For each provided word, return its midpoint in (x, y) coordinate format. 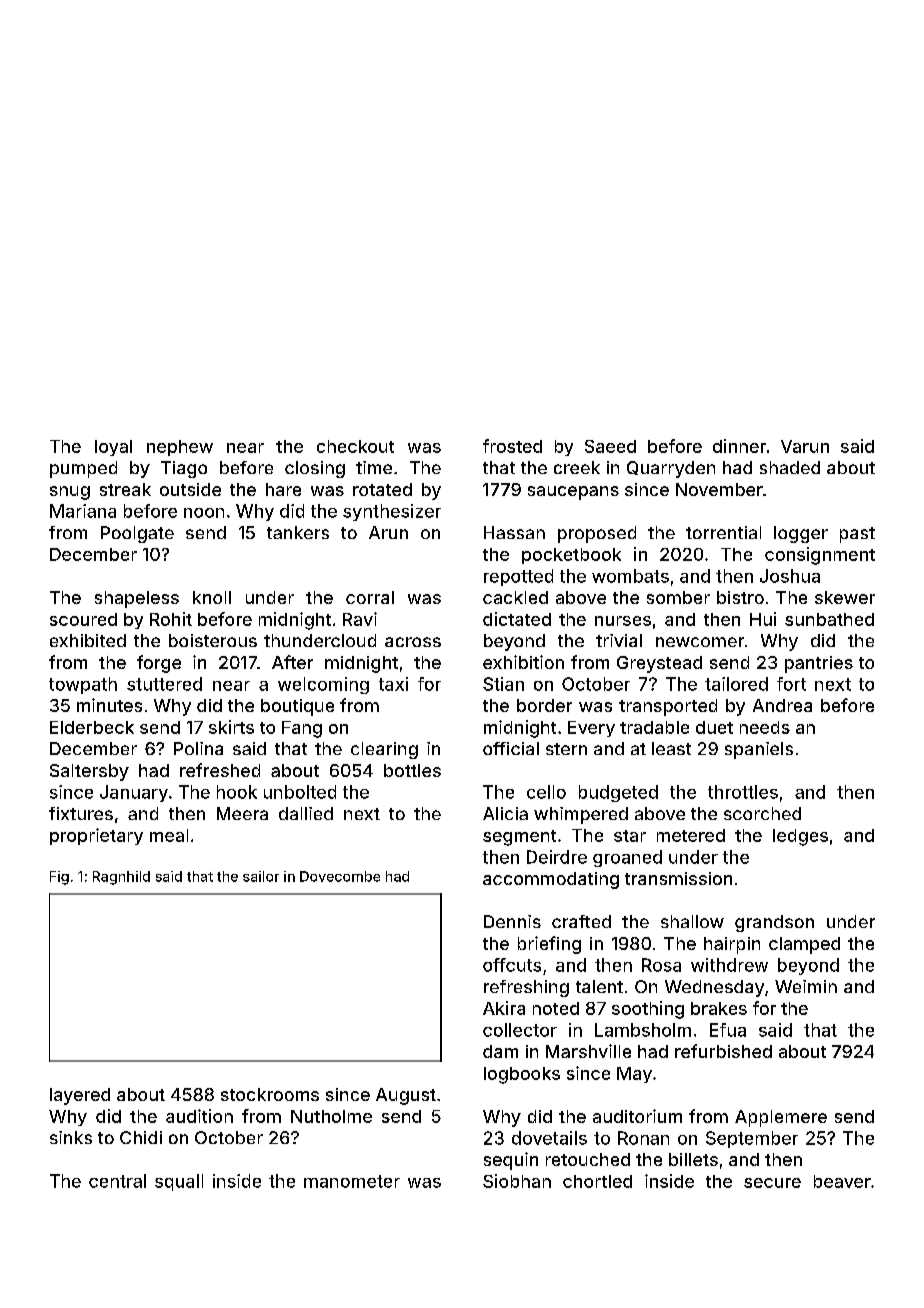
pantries (819, 664)
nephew (180, 448)
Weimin (806, 986)
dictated (517, 619)
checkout (355, 446)
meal (169, 835)
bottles (412, 770)
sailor (261, 876)
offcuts (512, 965)
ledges (800, 837)
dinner (739, 446)
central (117, 1181)
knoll (212, 597)
